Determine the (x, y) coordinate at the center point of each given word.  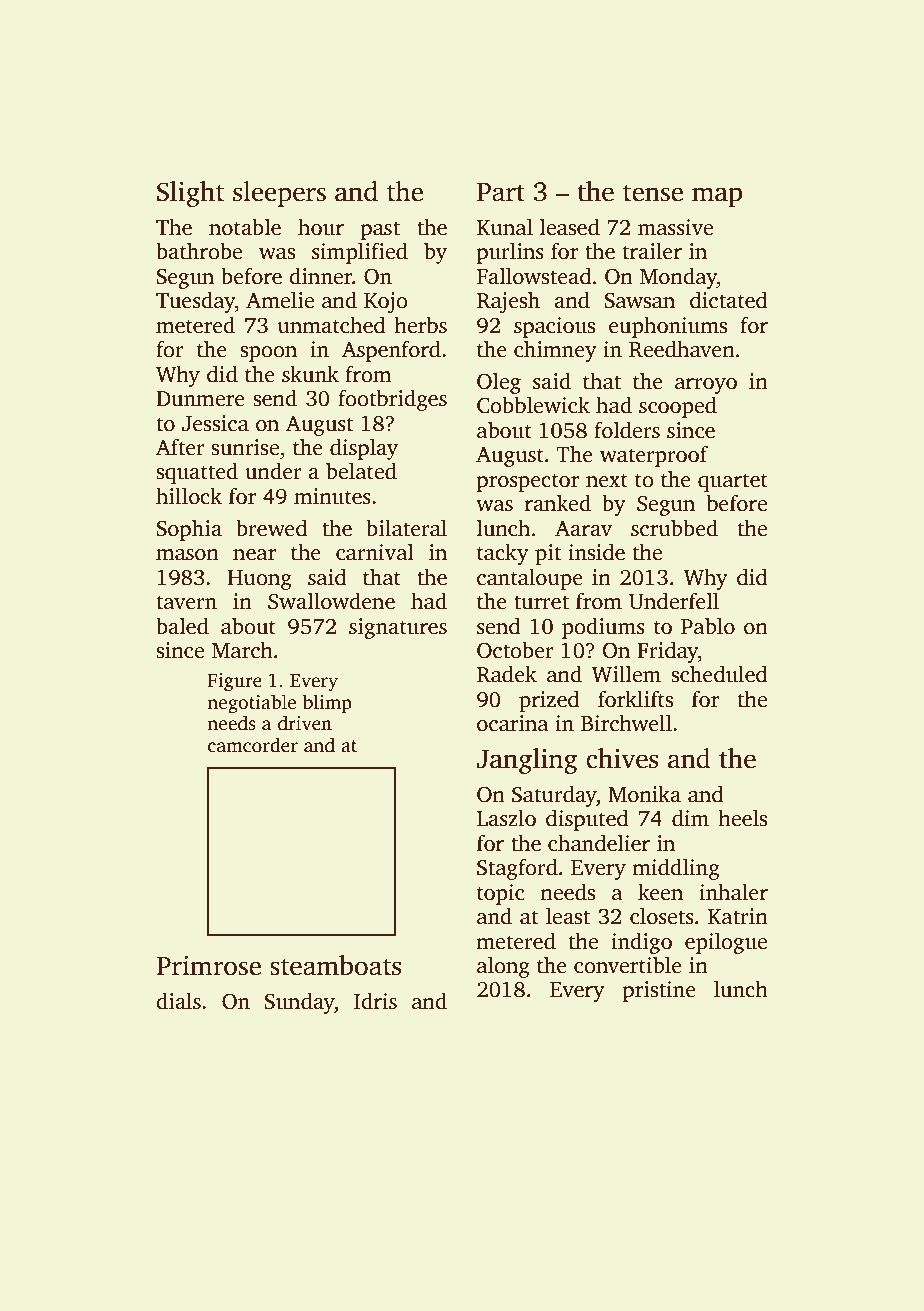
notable (245, 227)
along (503, 967)
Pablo (708, 626)
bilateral (406, 528)
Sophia (189, 530)
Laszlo (506, 818)
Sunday (299, 1003)
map (717, 197)
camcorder (253, 745)
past (380, 230)
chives (622, 758)
